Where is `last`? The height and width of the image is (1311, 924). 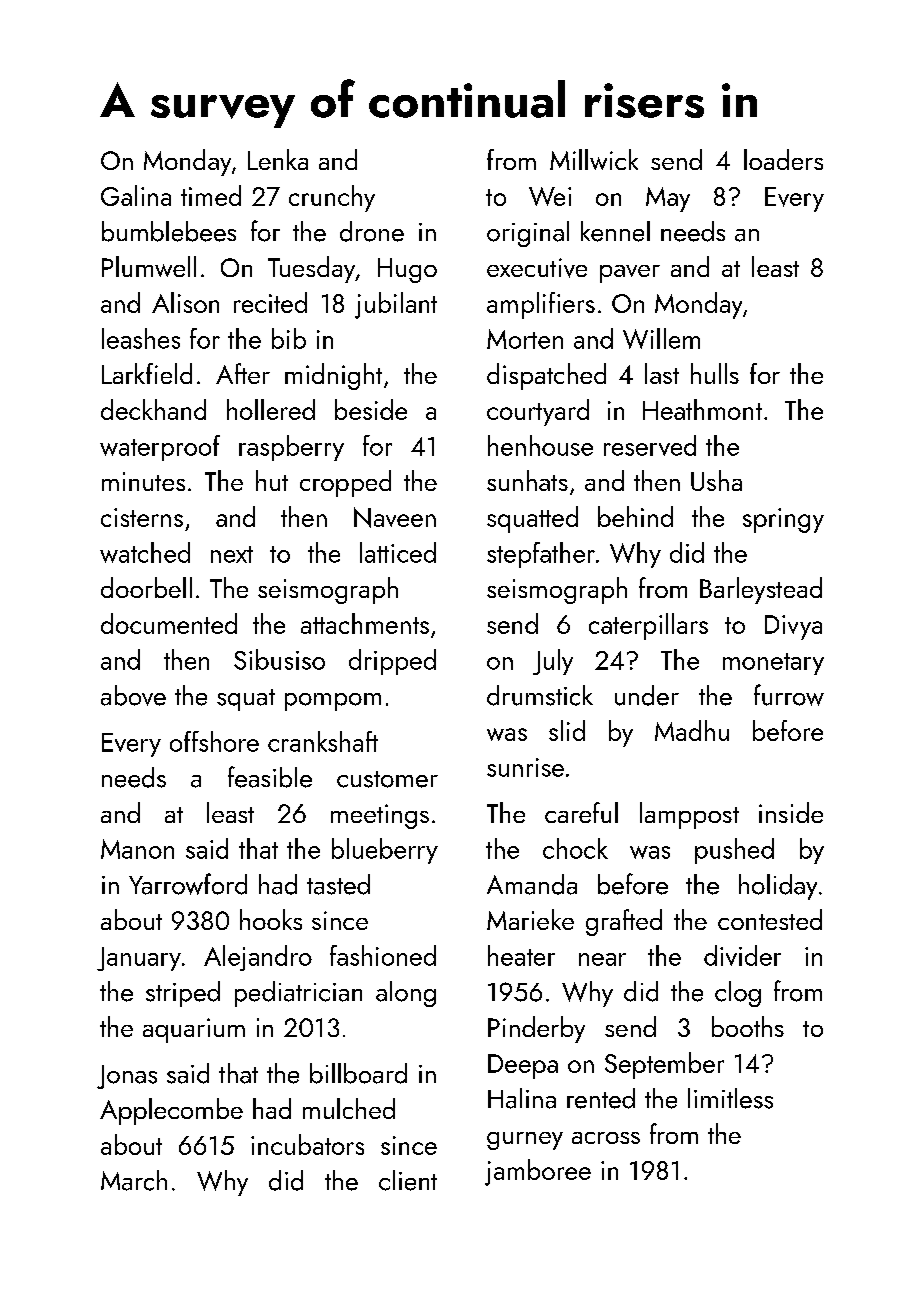
last is located at coordinates (662, 373).
